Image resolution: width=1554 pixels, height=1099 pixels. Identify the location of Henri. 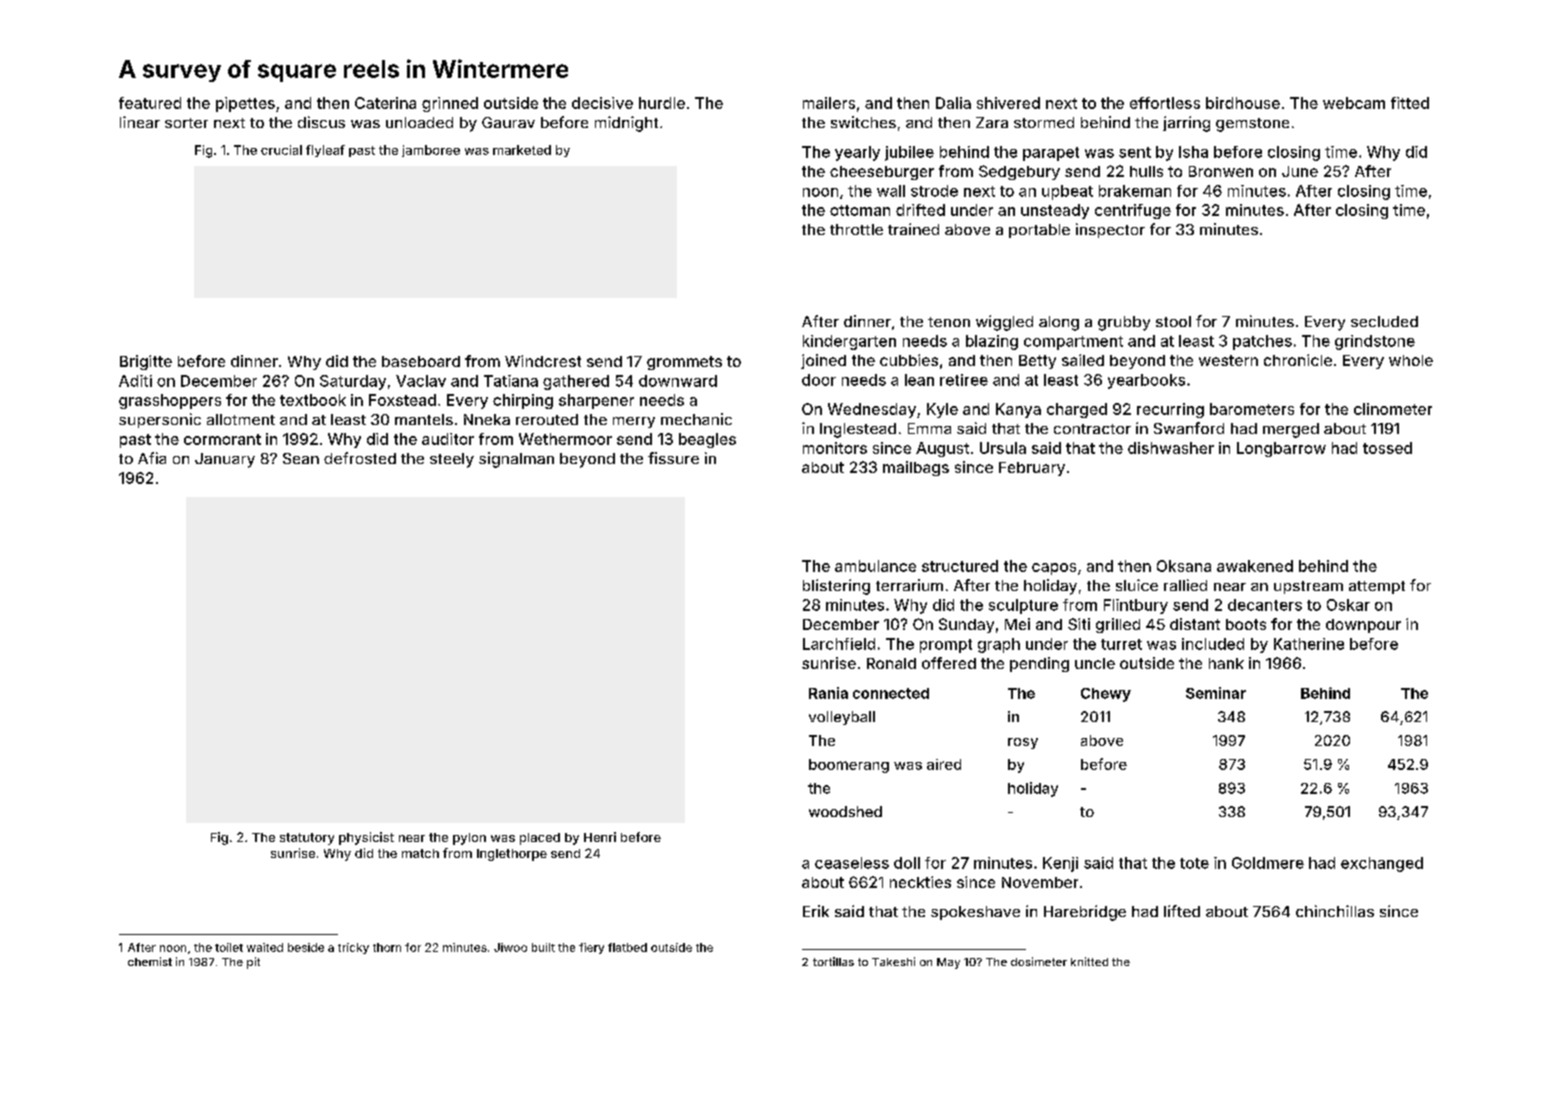
(600, 837).
